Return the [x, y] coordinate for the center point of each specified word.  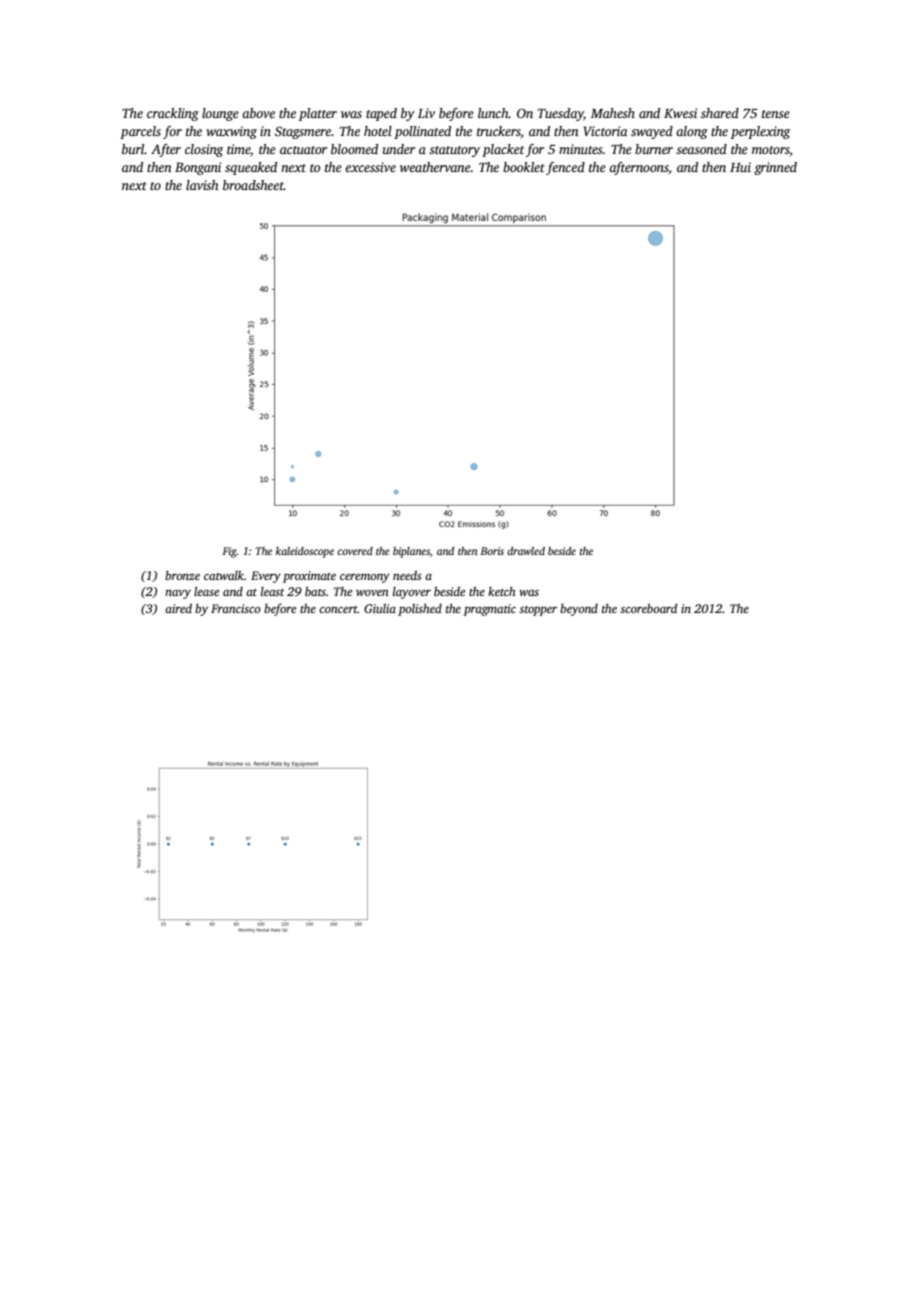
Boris [492, 551]
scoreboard [648, 608]
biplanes [411, 552]
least [272, 591]
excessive [370, 167]
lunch [493, 113]
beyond [579, 610]
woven [372, 593]
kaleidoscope [305, 552]
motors [771, 150]
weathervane [435, 167]
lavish [202, 185]
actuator [303, 150]
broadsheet [253, 185]
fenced [565, 168]
